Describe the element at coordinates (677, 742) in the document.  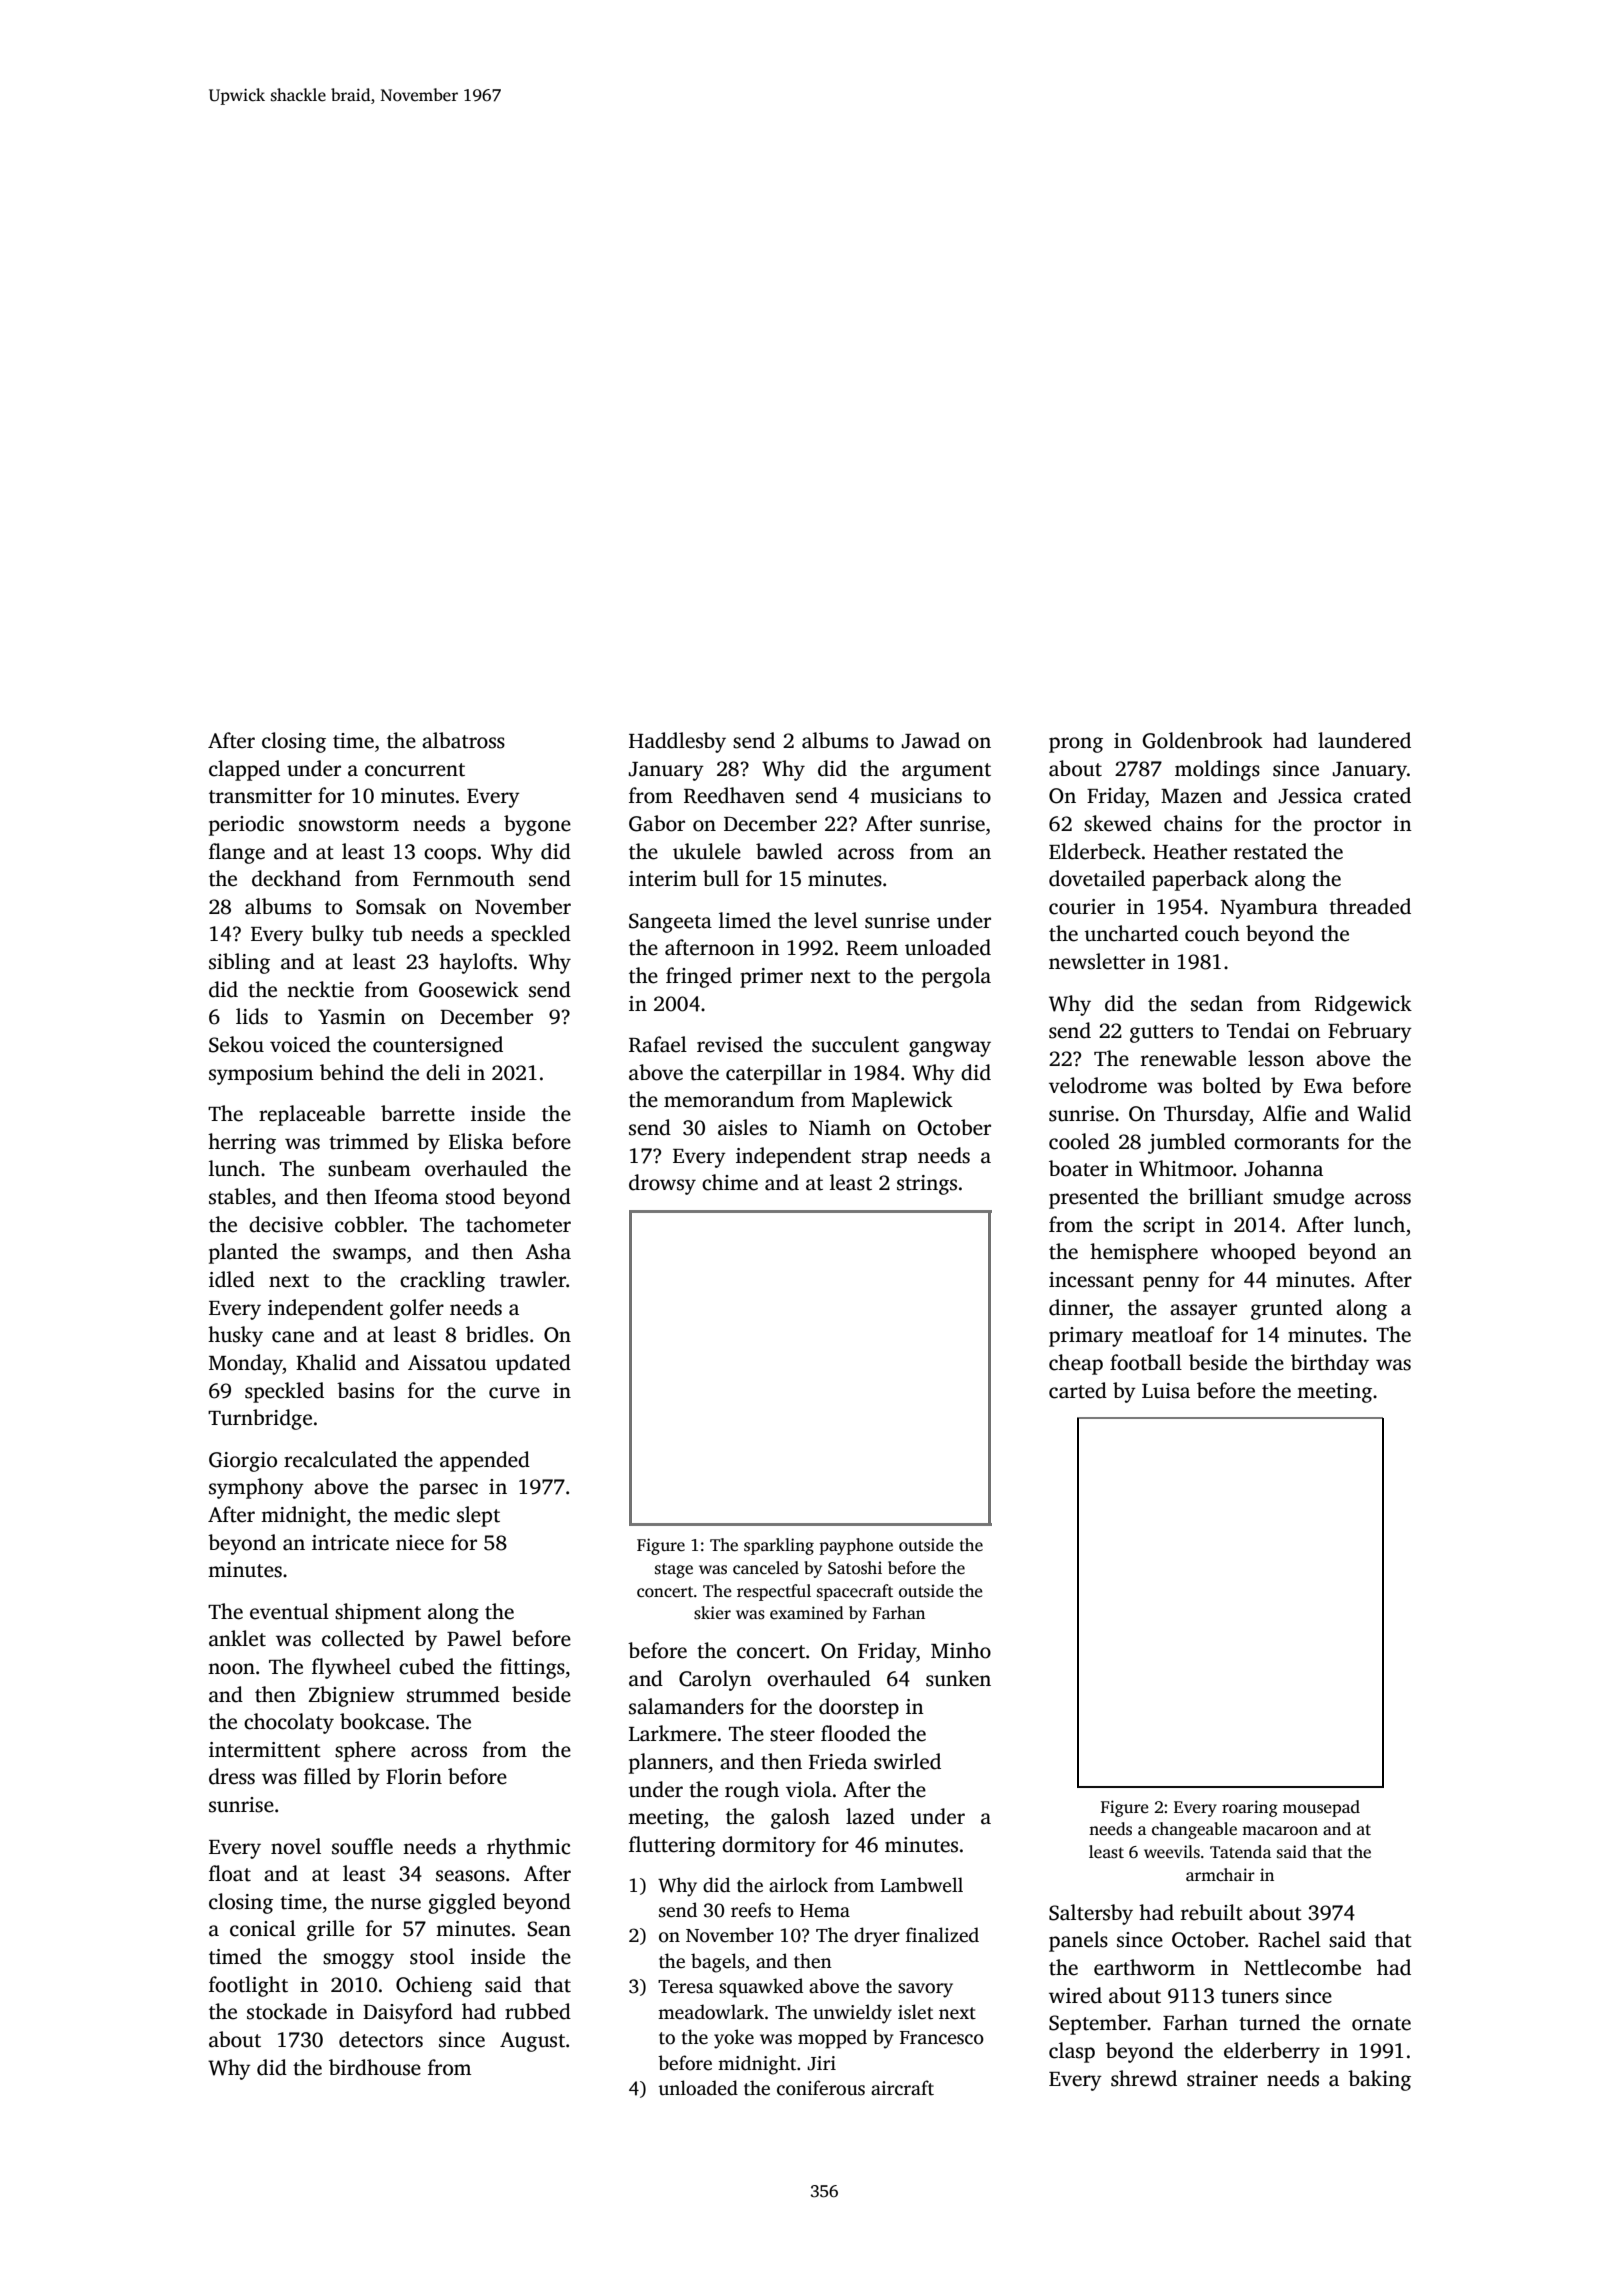
I see `Haddlesby` at that location.
